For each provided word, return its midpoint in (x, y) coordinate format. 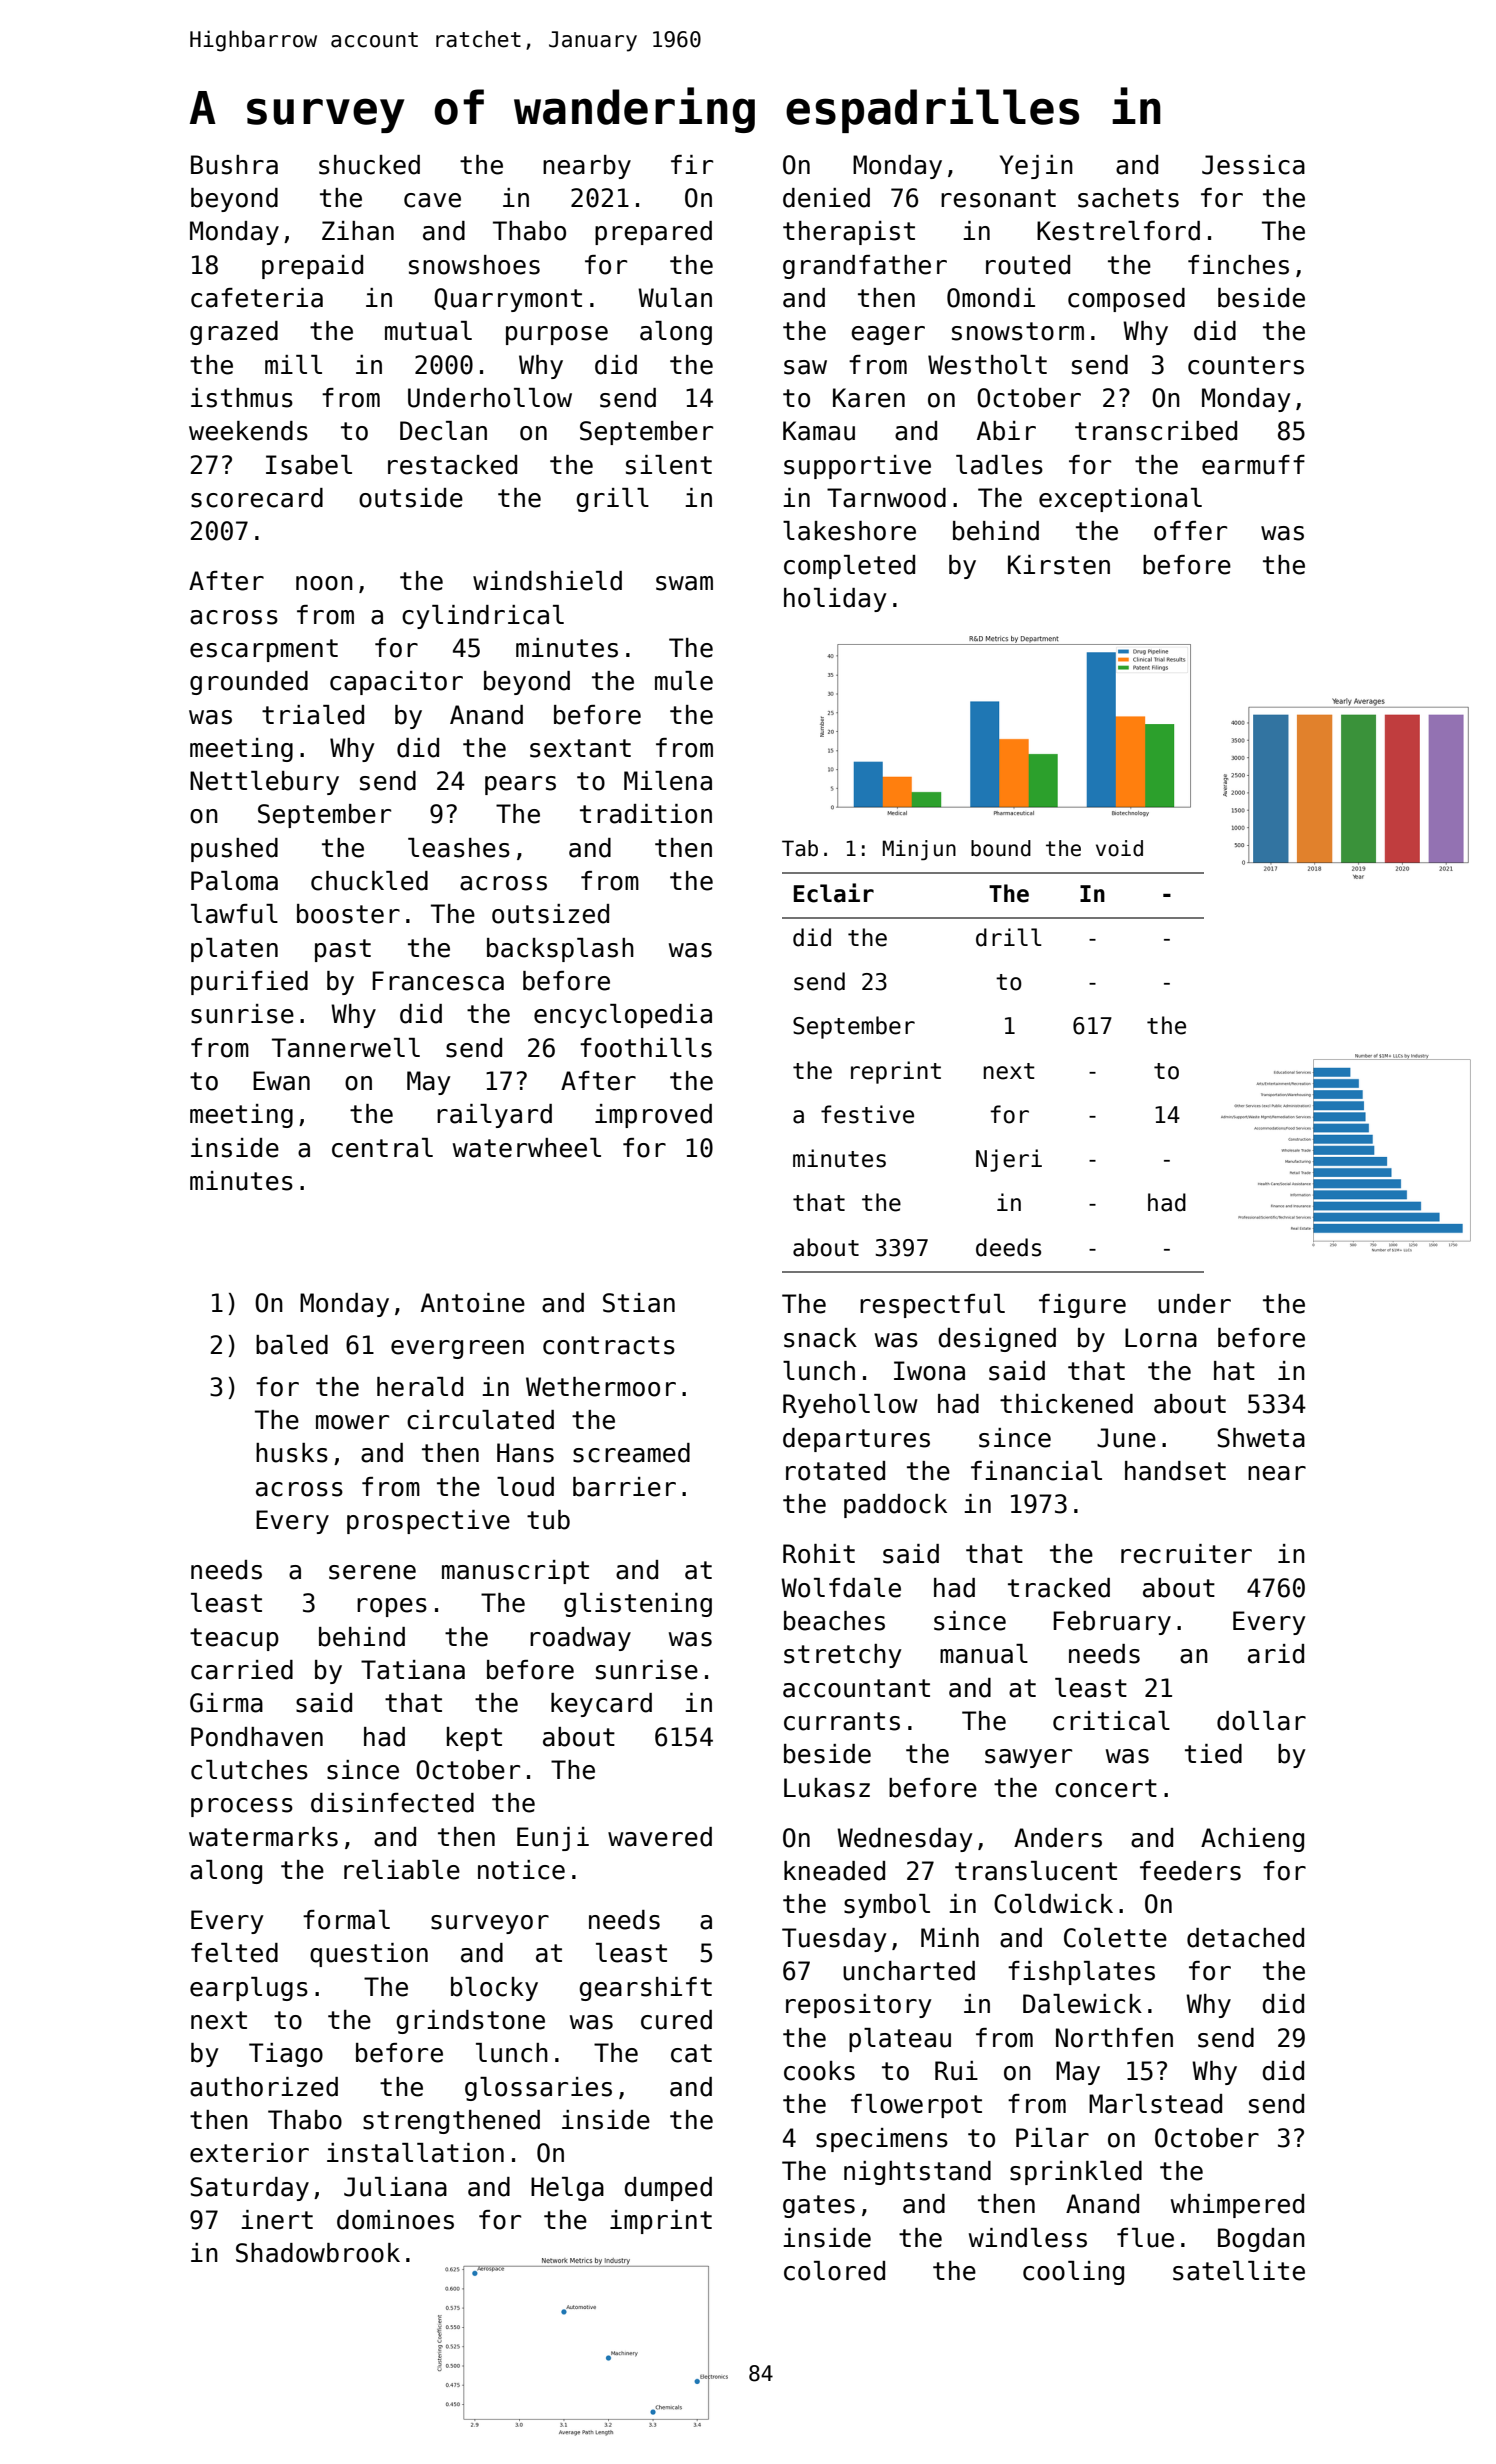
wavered (660, 1837)
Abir (1006, 431)
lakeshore (849, 531)
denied (826, 198)
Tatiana (413, 1670)
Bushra (234, 165)
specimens (882, 2140)
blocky (494, 1989)
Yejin (1036, 167)
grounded (249, 683)
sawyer (1028, 1758)
